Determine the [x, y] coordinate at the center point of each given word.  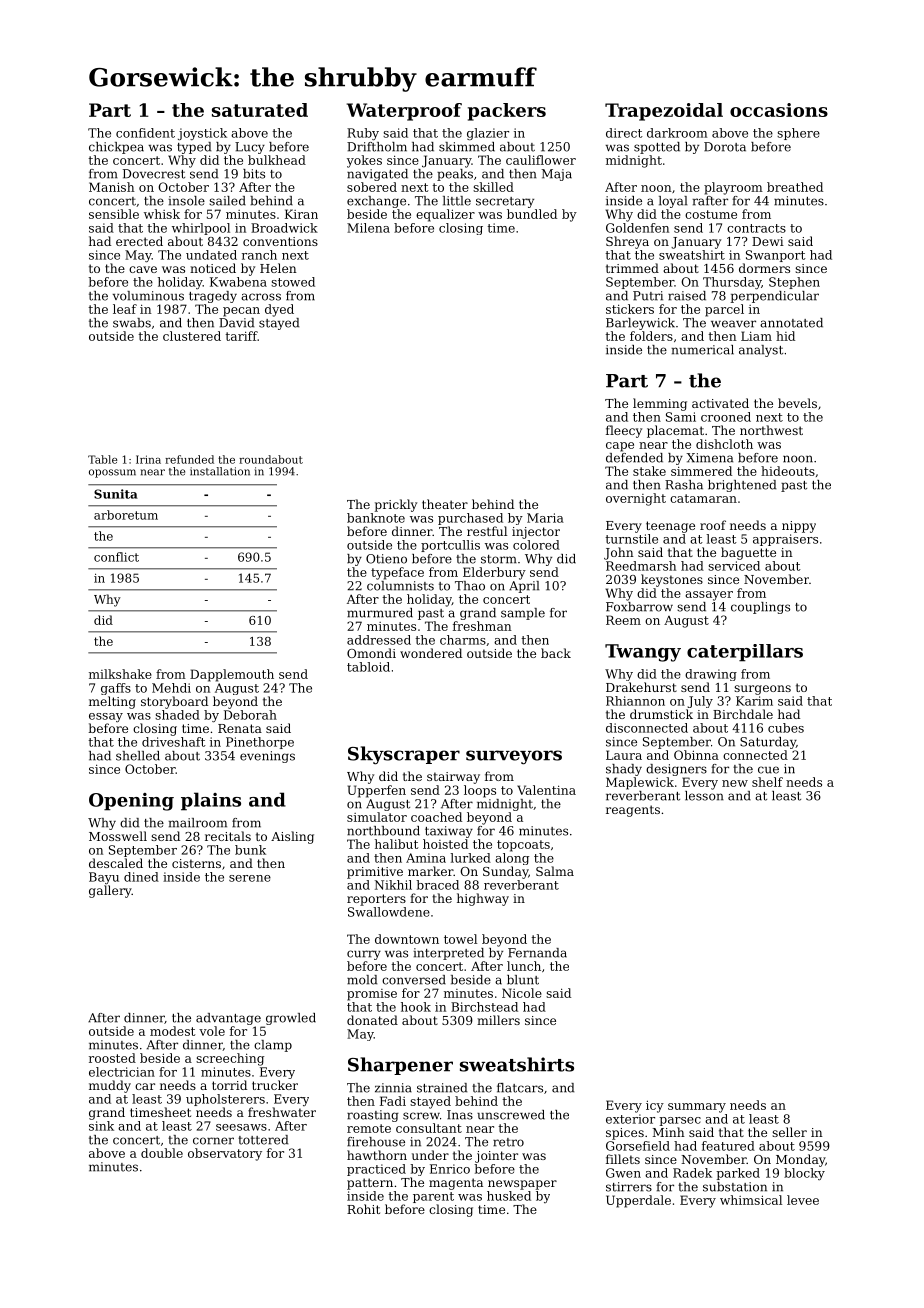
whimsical [751, 1200]
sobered [372, 187]
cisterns [196, 863]
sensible [114, 214]
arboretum [126, 515]
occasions [779, 110]
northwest [771, 430]
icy [655, 1106]
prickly [396, 505]
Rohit [363, 1209]
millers [498, 1020]
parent [433, 1197]
